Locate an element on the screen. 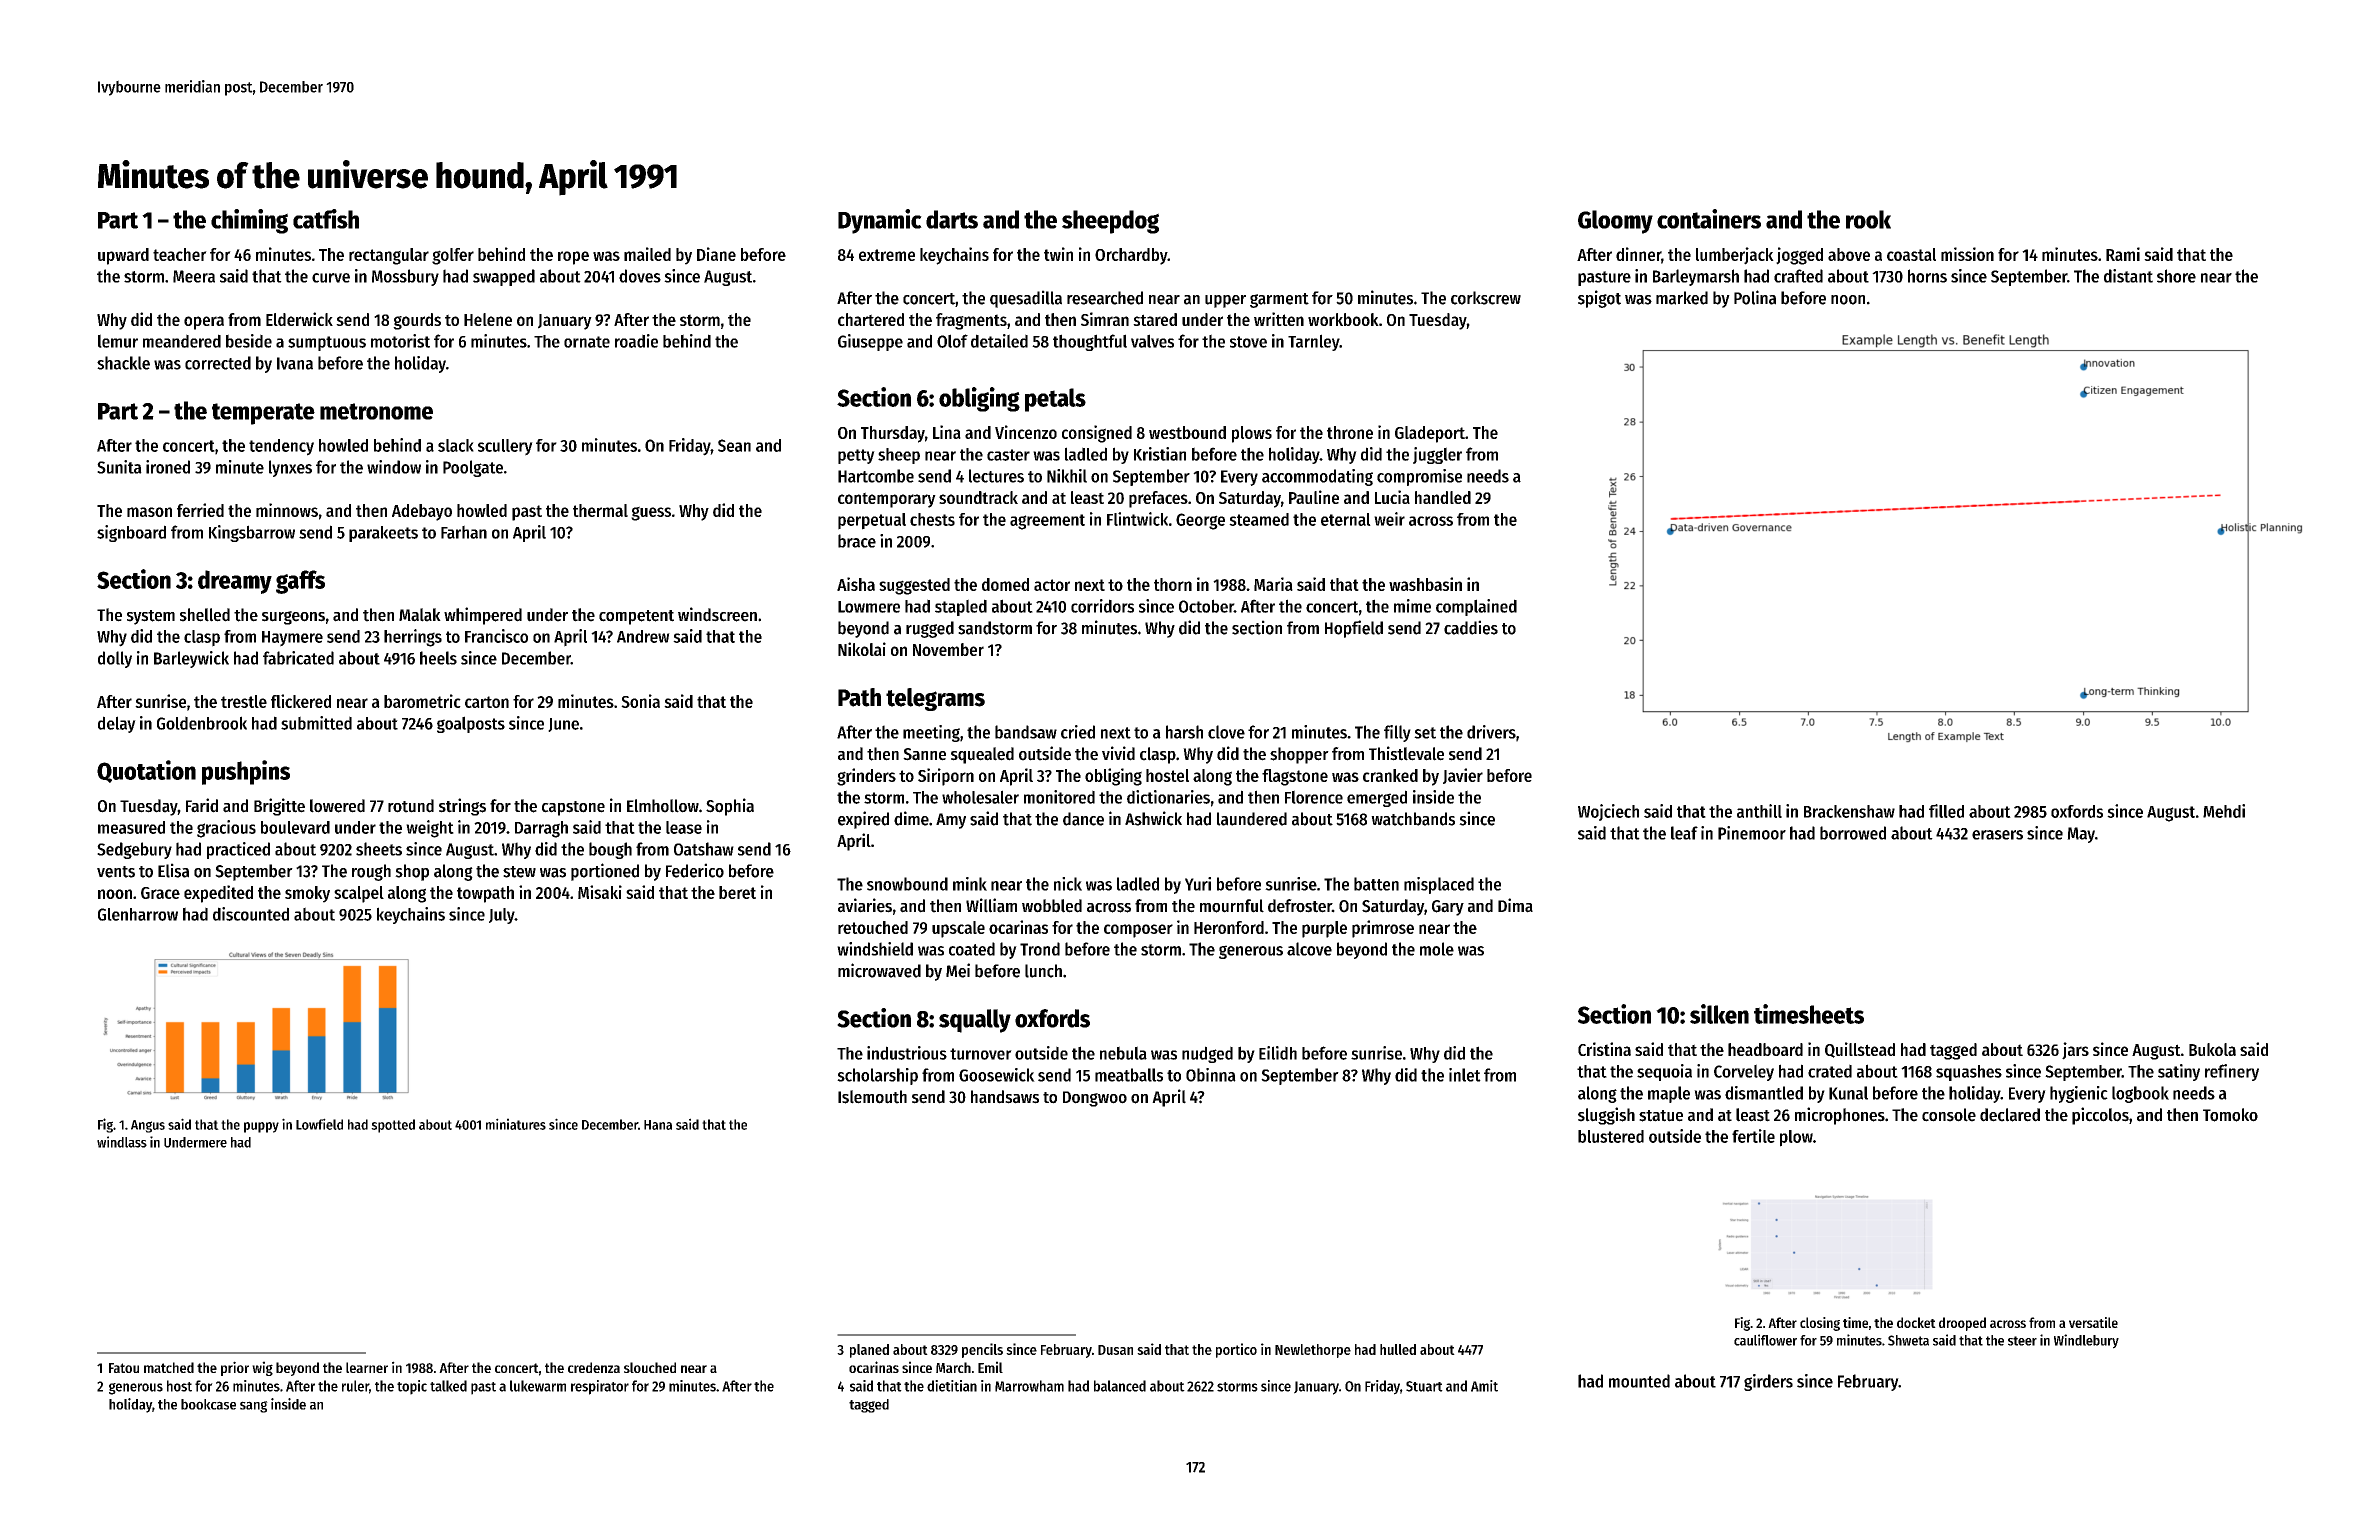 This screenshot has height=1535, width=2372. borrowed is located at coordinates (1853, 833).
